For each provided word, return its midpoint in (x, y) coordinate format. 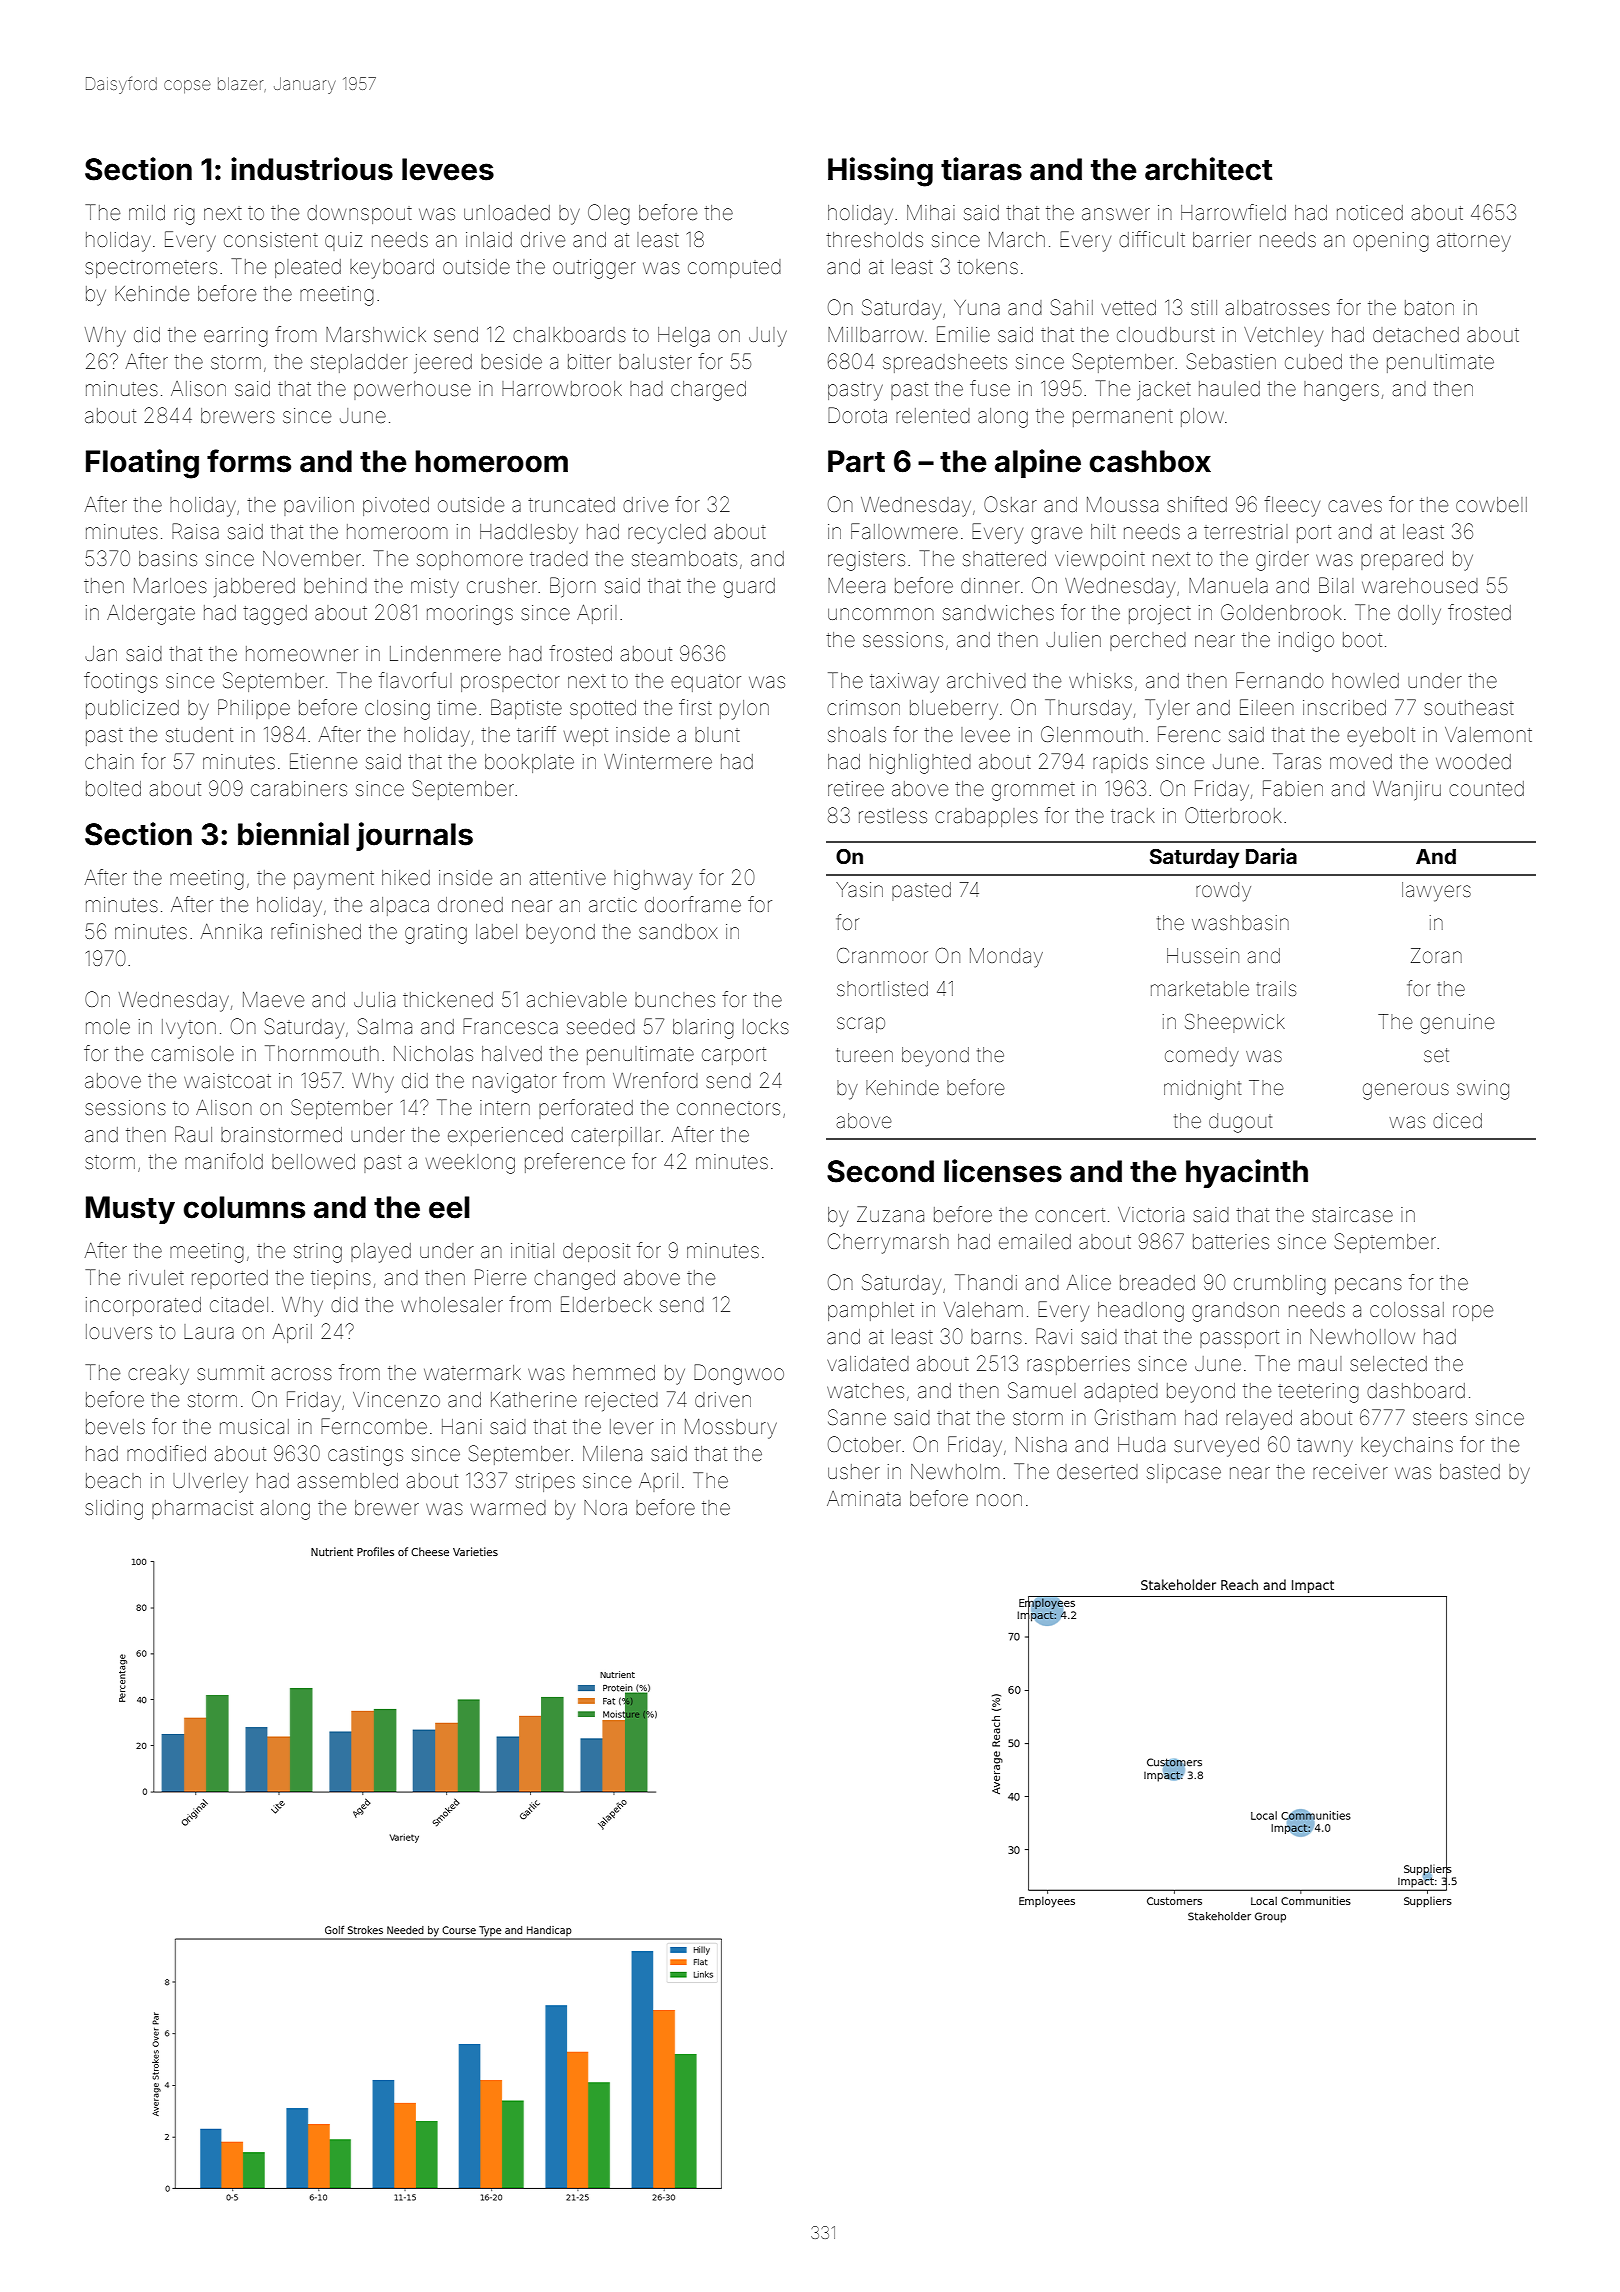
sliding (114, 1510)
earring (236, 337)
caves (1355, 506)
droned (470, 904)
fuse (990, 388)
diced (1457, 1120)
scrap (861, 1025)
